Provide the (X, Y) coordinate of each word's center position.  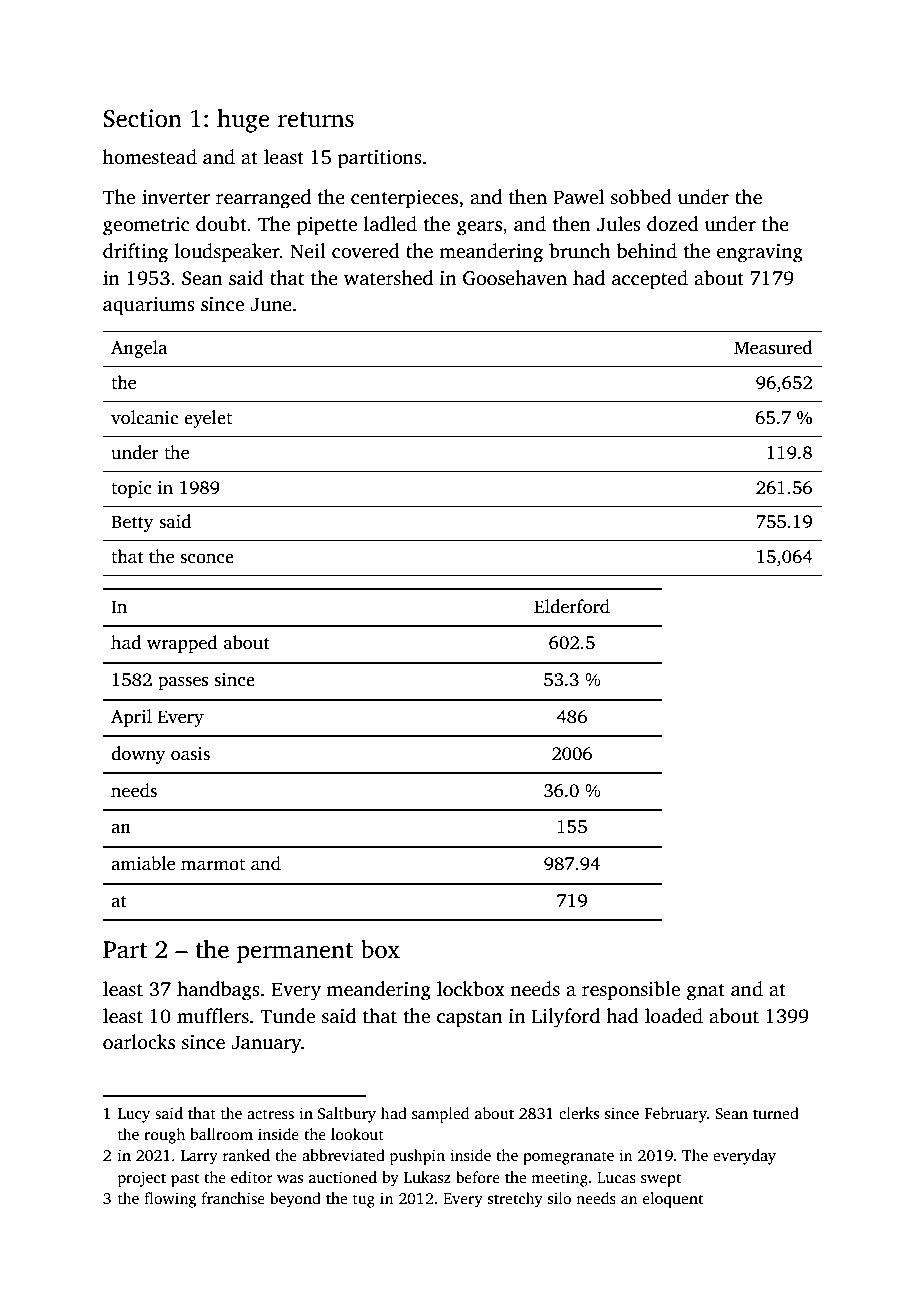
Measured (773, 347)
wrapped (182, 644)
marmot (213, 865)
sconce (207, 559)
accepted (650, 280)
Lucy (134, 1115)
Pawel (578, 197)
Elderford (572, 606)
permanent (295, 953)
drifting (135, 253)
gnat (706, 992)
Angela (139, 349)
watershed (388, 278)
